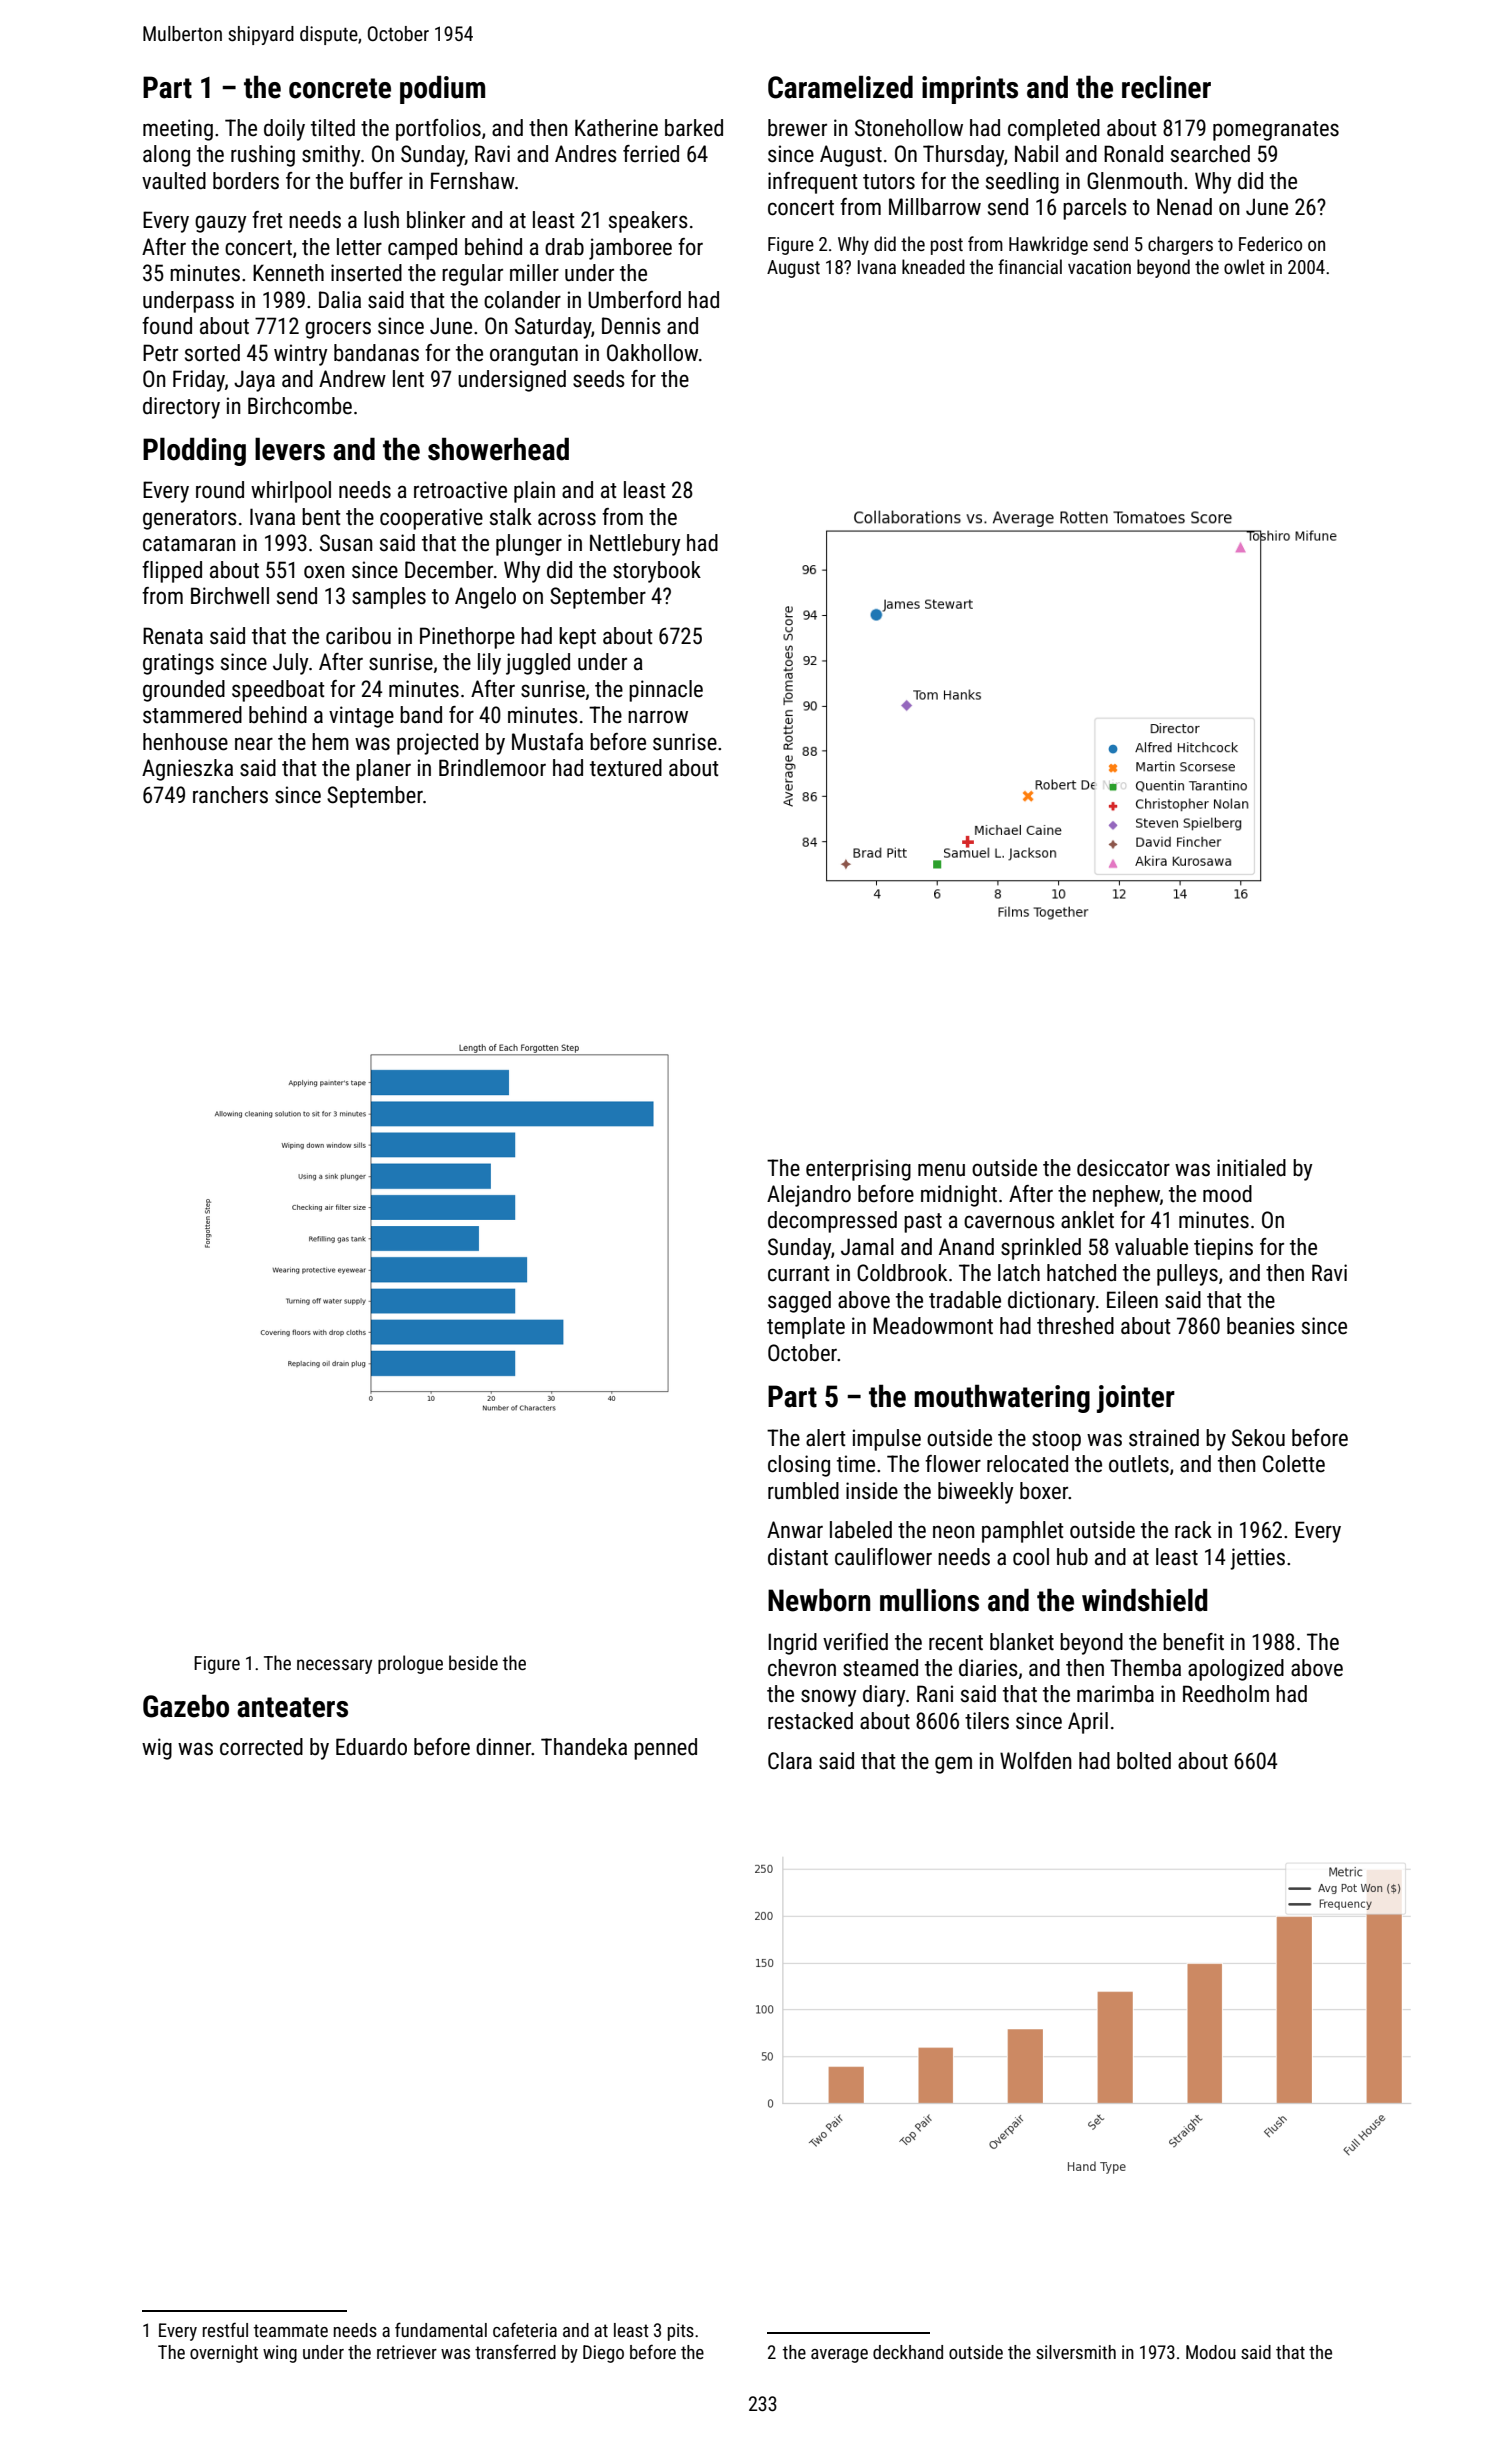 The width and height of the document is (1496, 2464). I want to click on tradable, so click(965, 1300).
